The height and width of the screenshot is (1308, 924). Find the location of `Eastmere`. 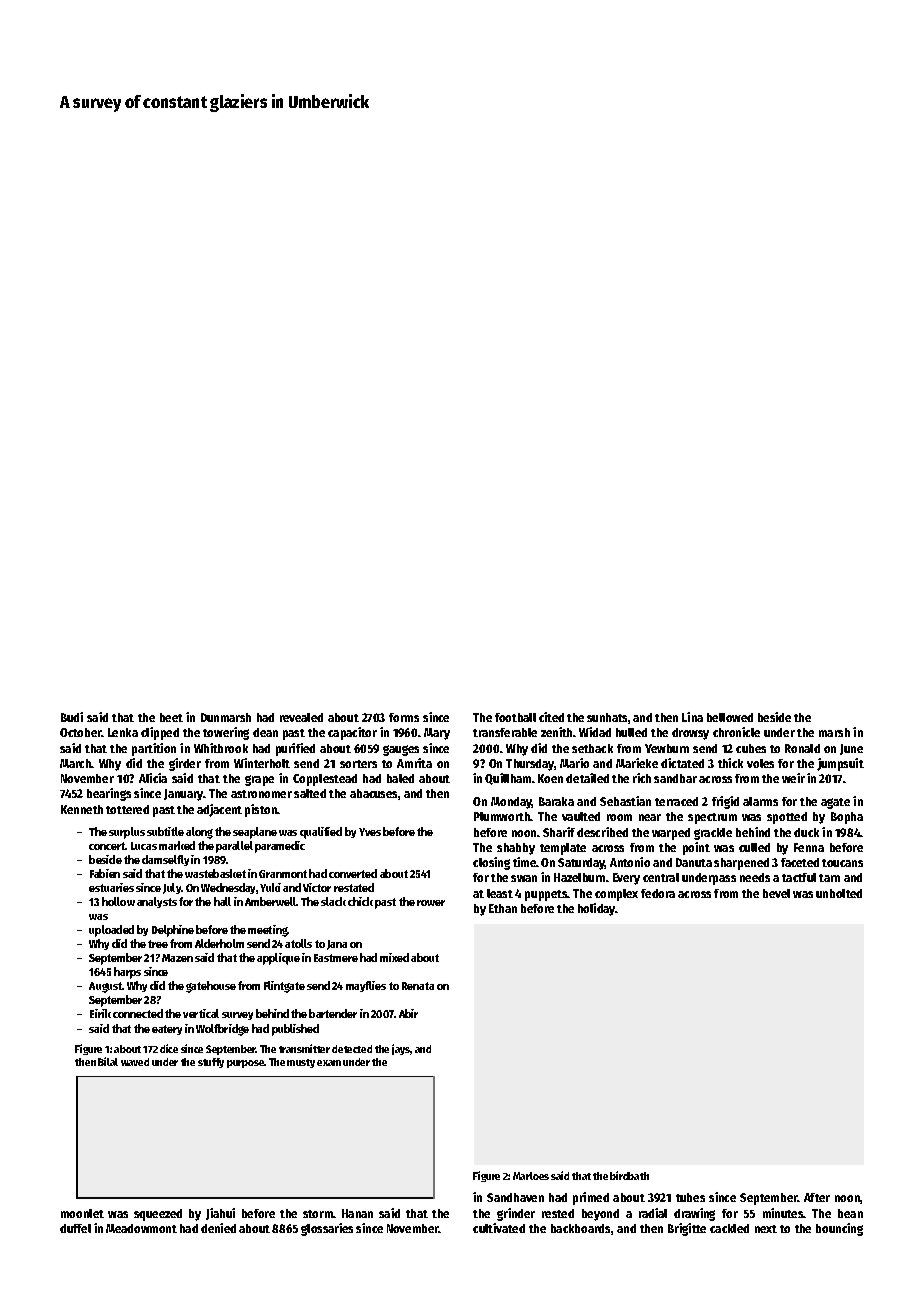

Eastmere is located at coordinates (336, 958).
